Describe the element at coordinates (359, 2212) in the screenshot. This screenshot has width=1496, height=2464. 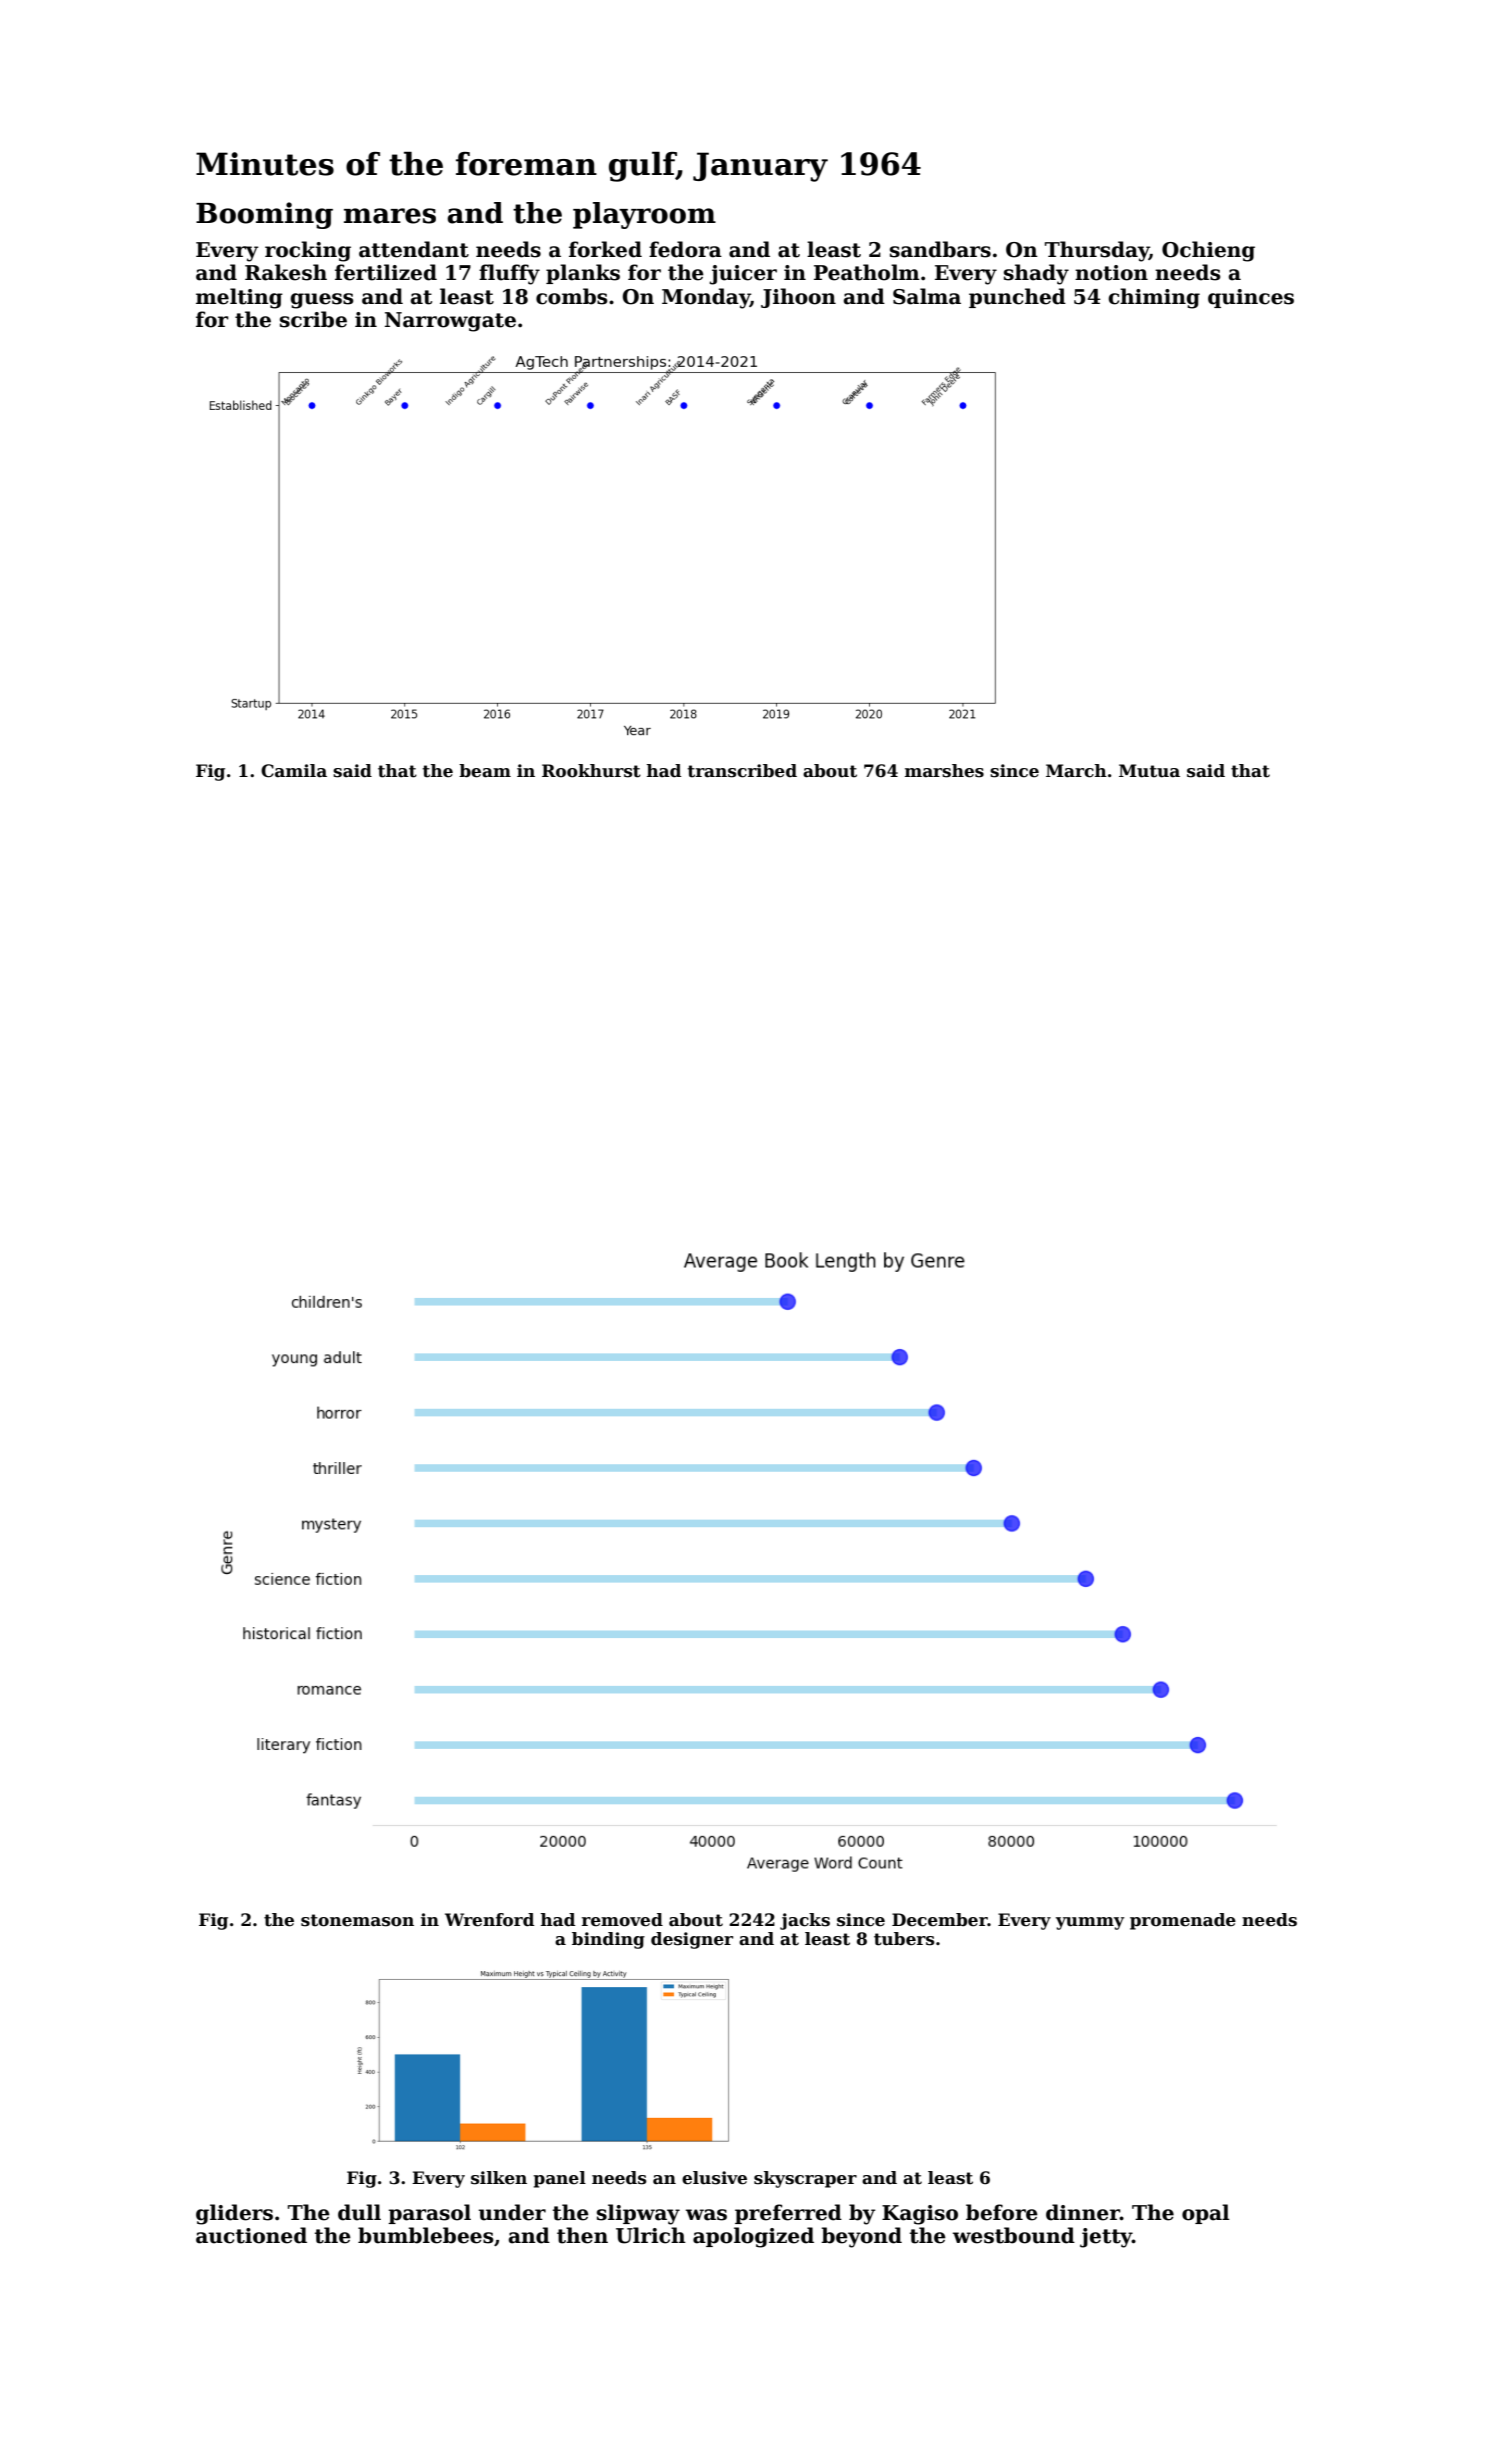
I see `dull` at that location.
